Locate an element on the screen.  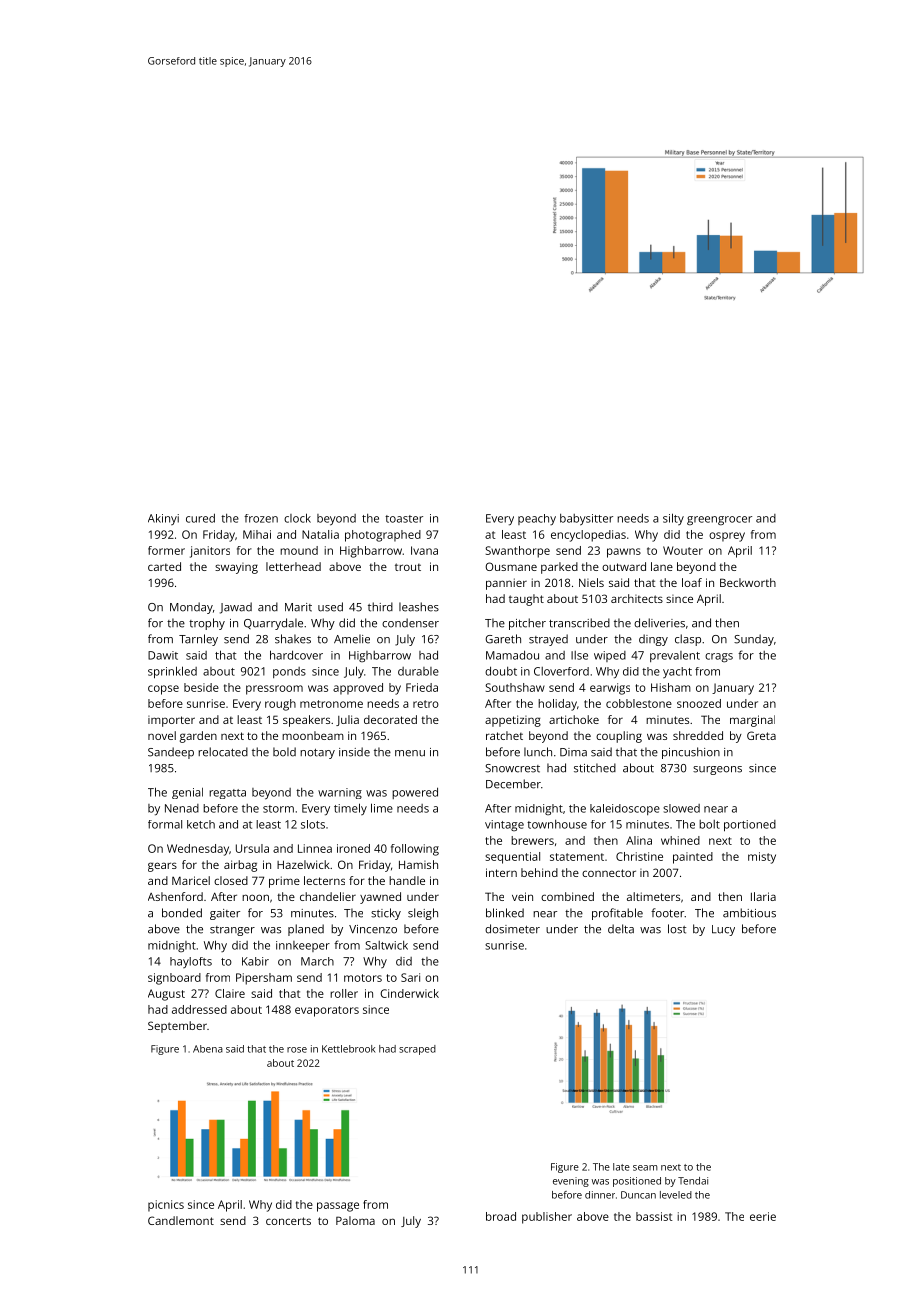
scraped is located at coordinates (417, 1050).
